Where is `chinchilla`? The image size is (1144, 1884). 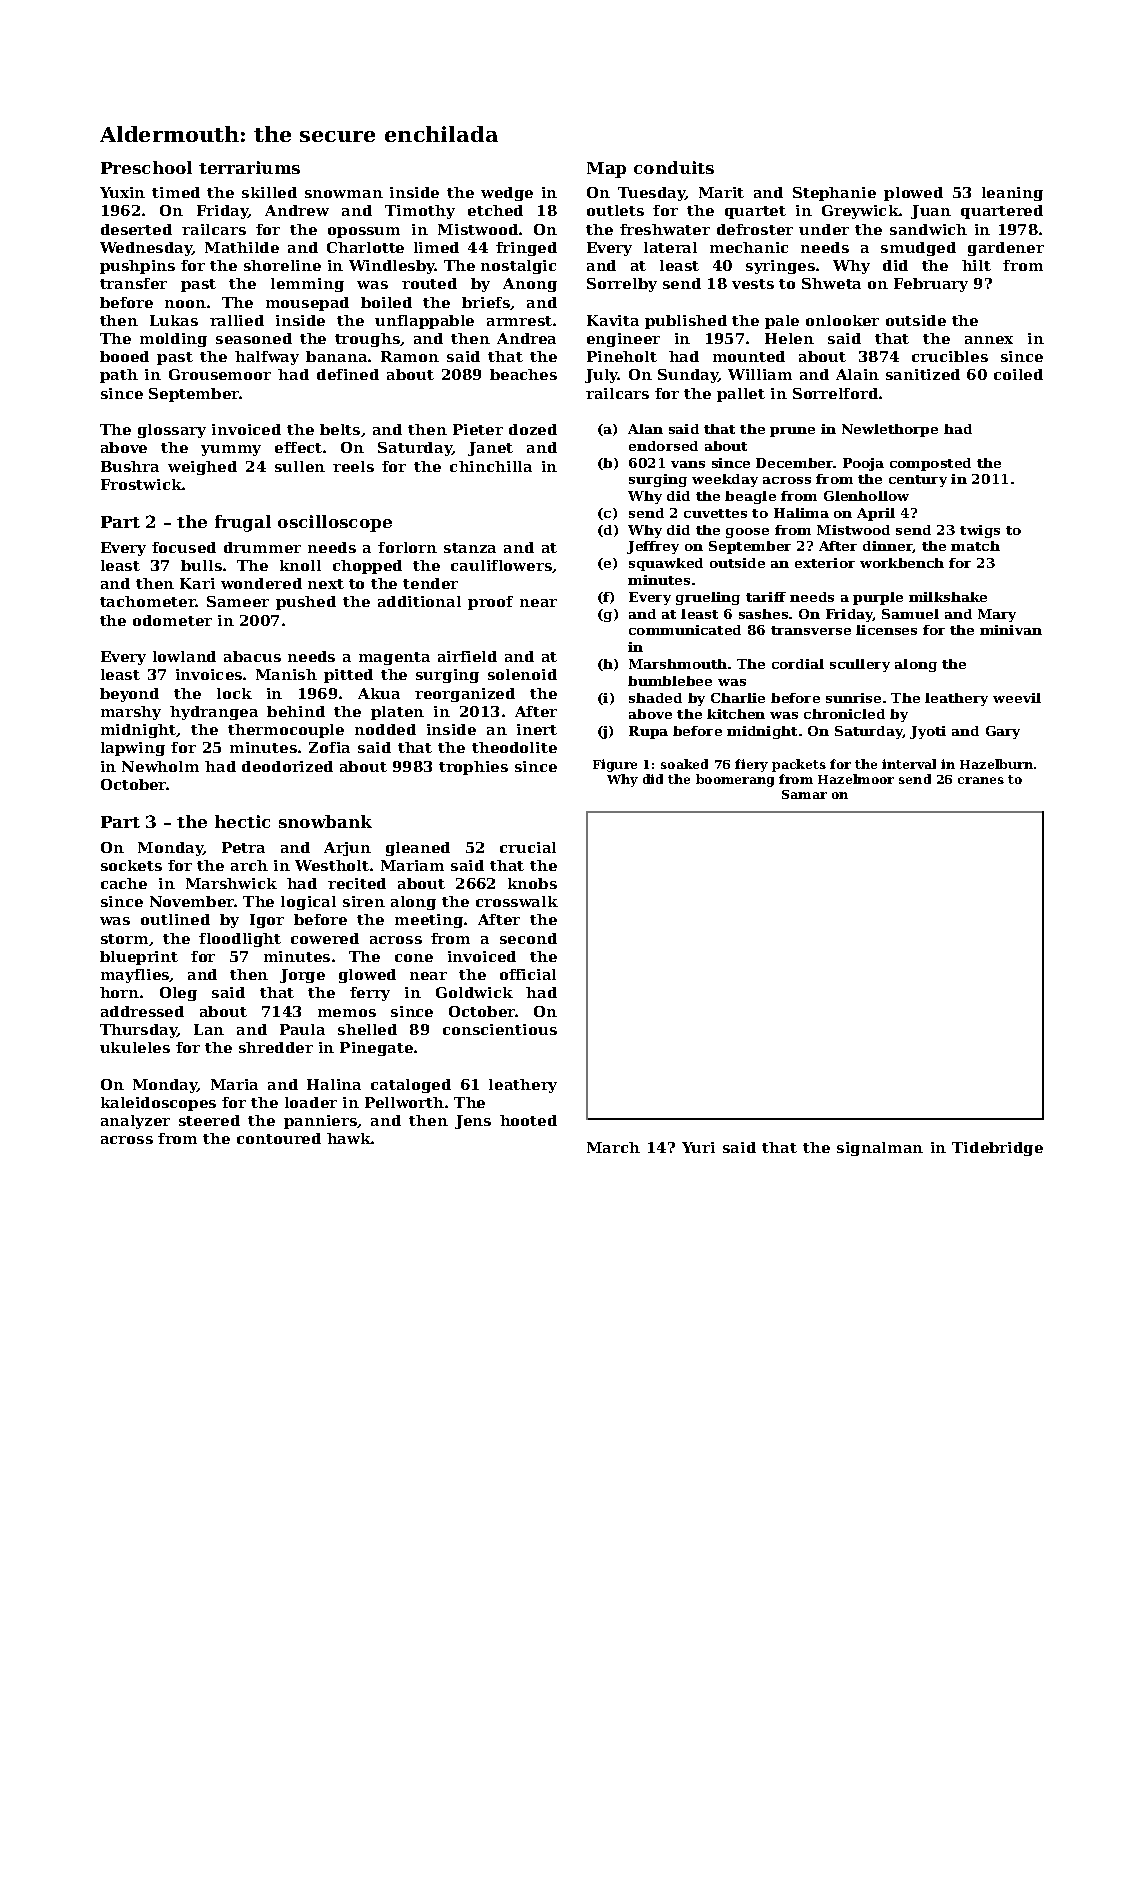
chinchilla is located at coordinates (491, 466).
